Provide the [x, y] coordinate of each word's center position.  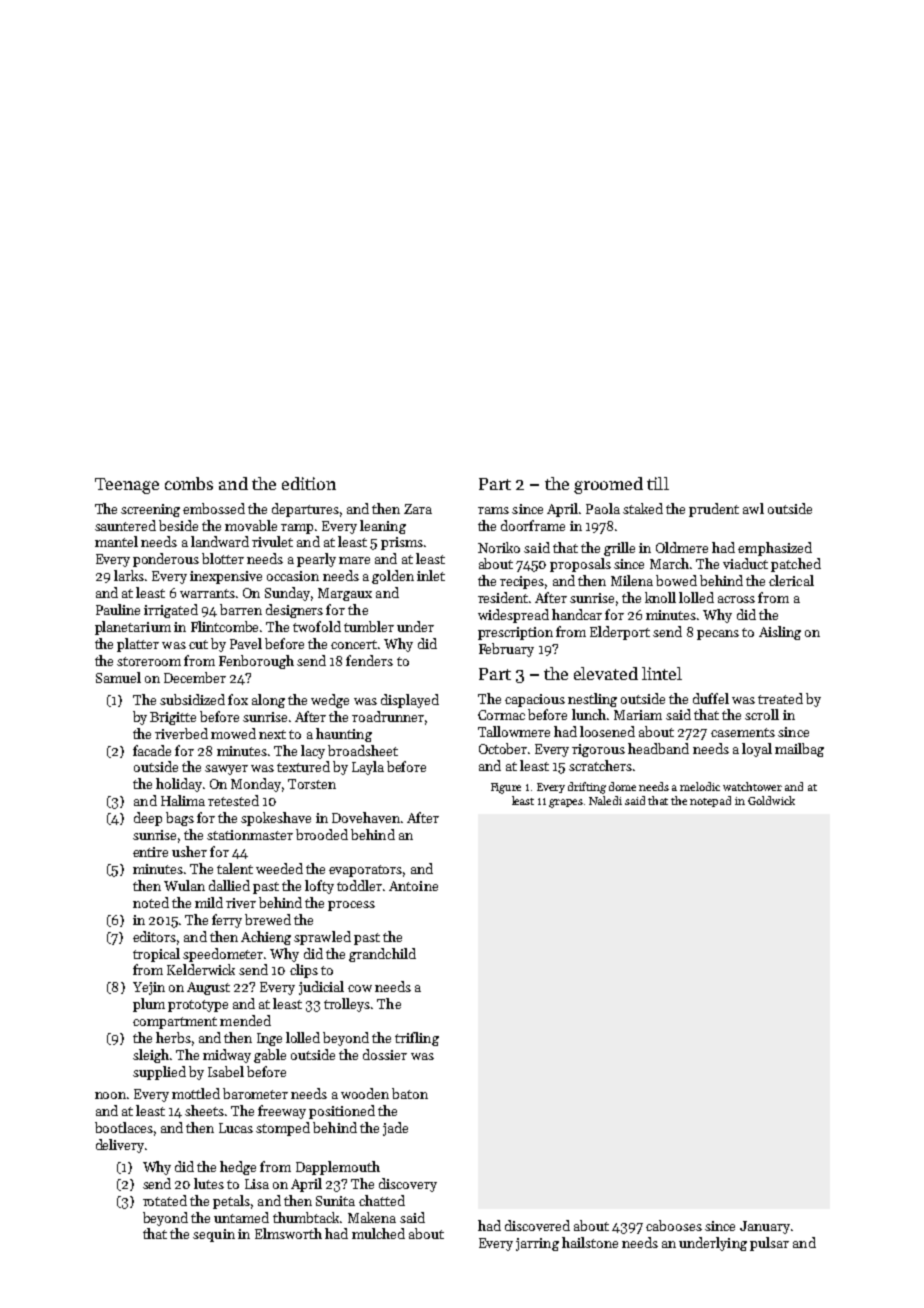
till [658, 483]
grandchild [382, 955]
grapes [566, 803]
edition [309, 483]
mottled [196, 1093]
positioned [342, 1112]
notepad [710, 801]
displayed [410, 701]
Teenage [127, 486]
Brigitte [173, 718]
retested [233, 800]
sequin [214, 1235]
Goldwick [771, 800]
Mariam [638, 715]
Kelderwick [201, 969]
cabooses [674, 1225]
